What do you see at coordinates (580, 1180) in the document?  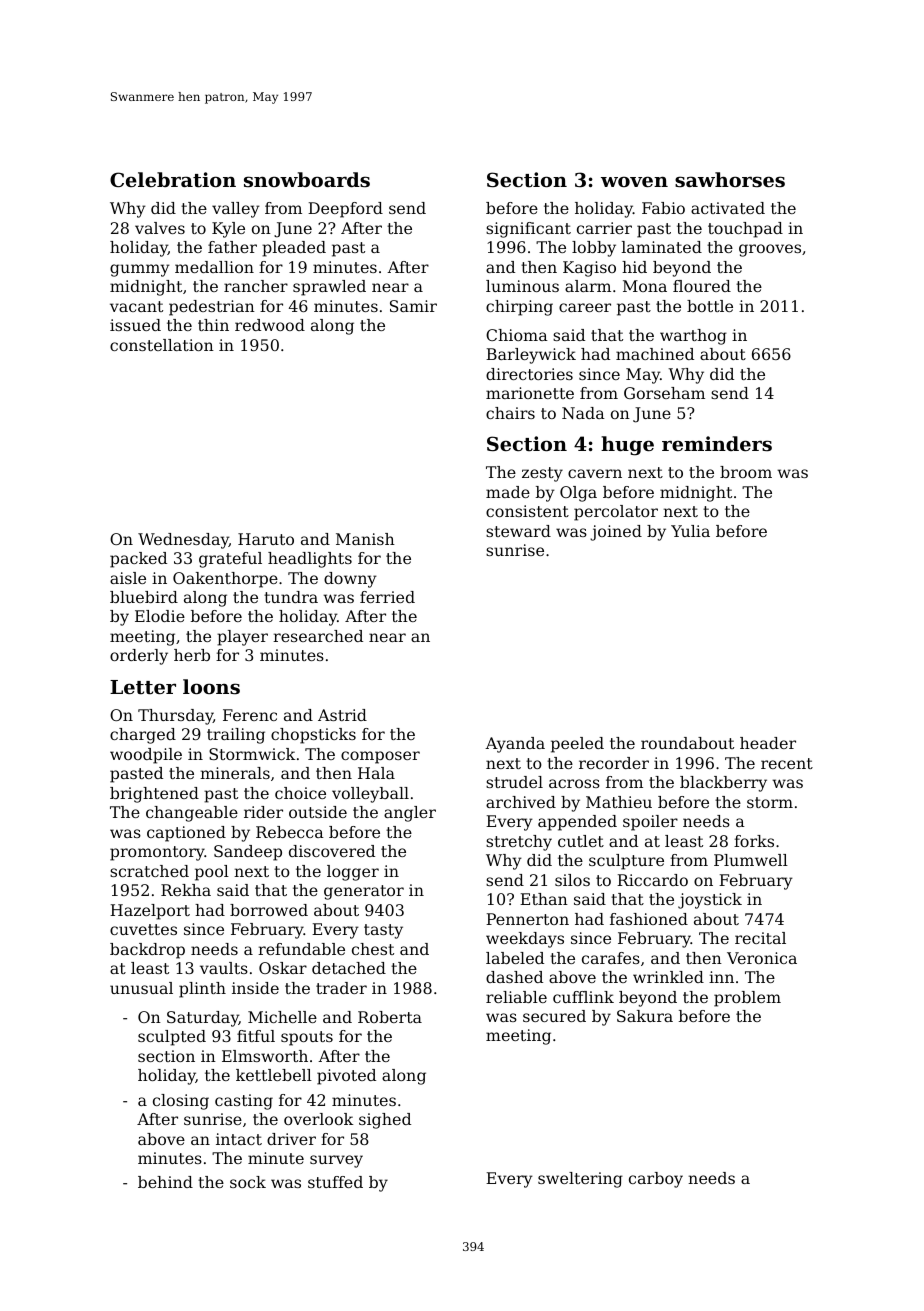 I see `sweltering` at bounding box center [580, 1180].
